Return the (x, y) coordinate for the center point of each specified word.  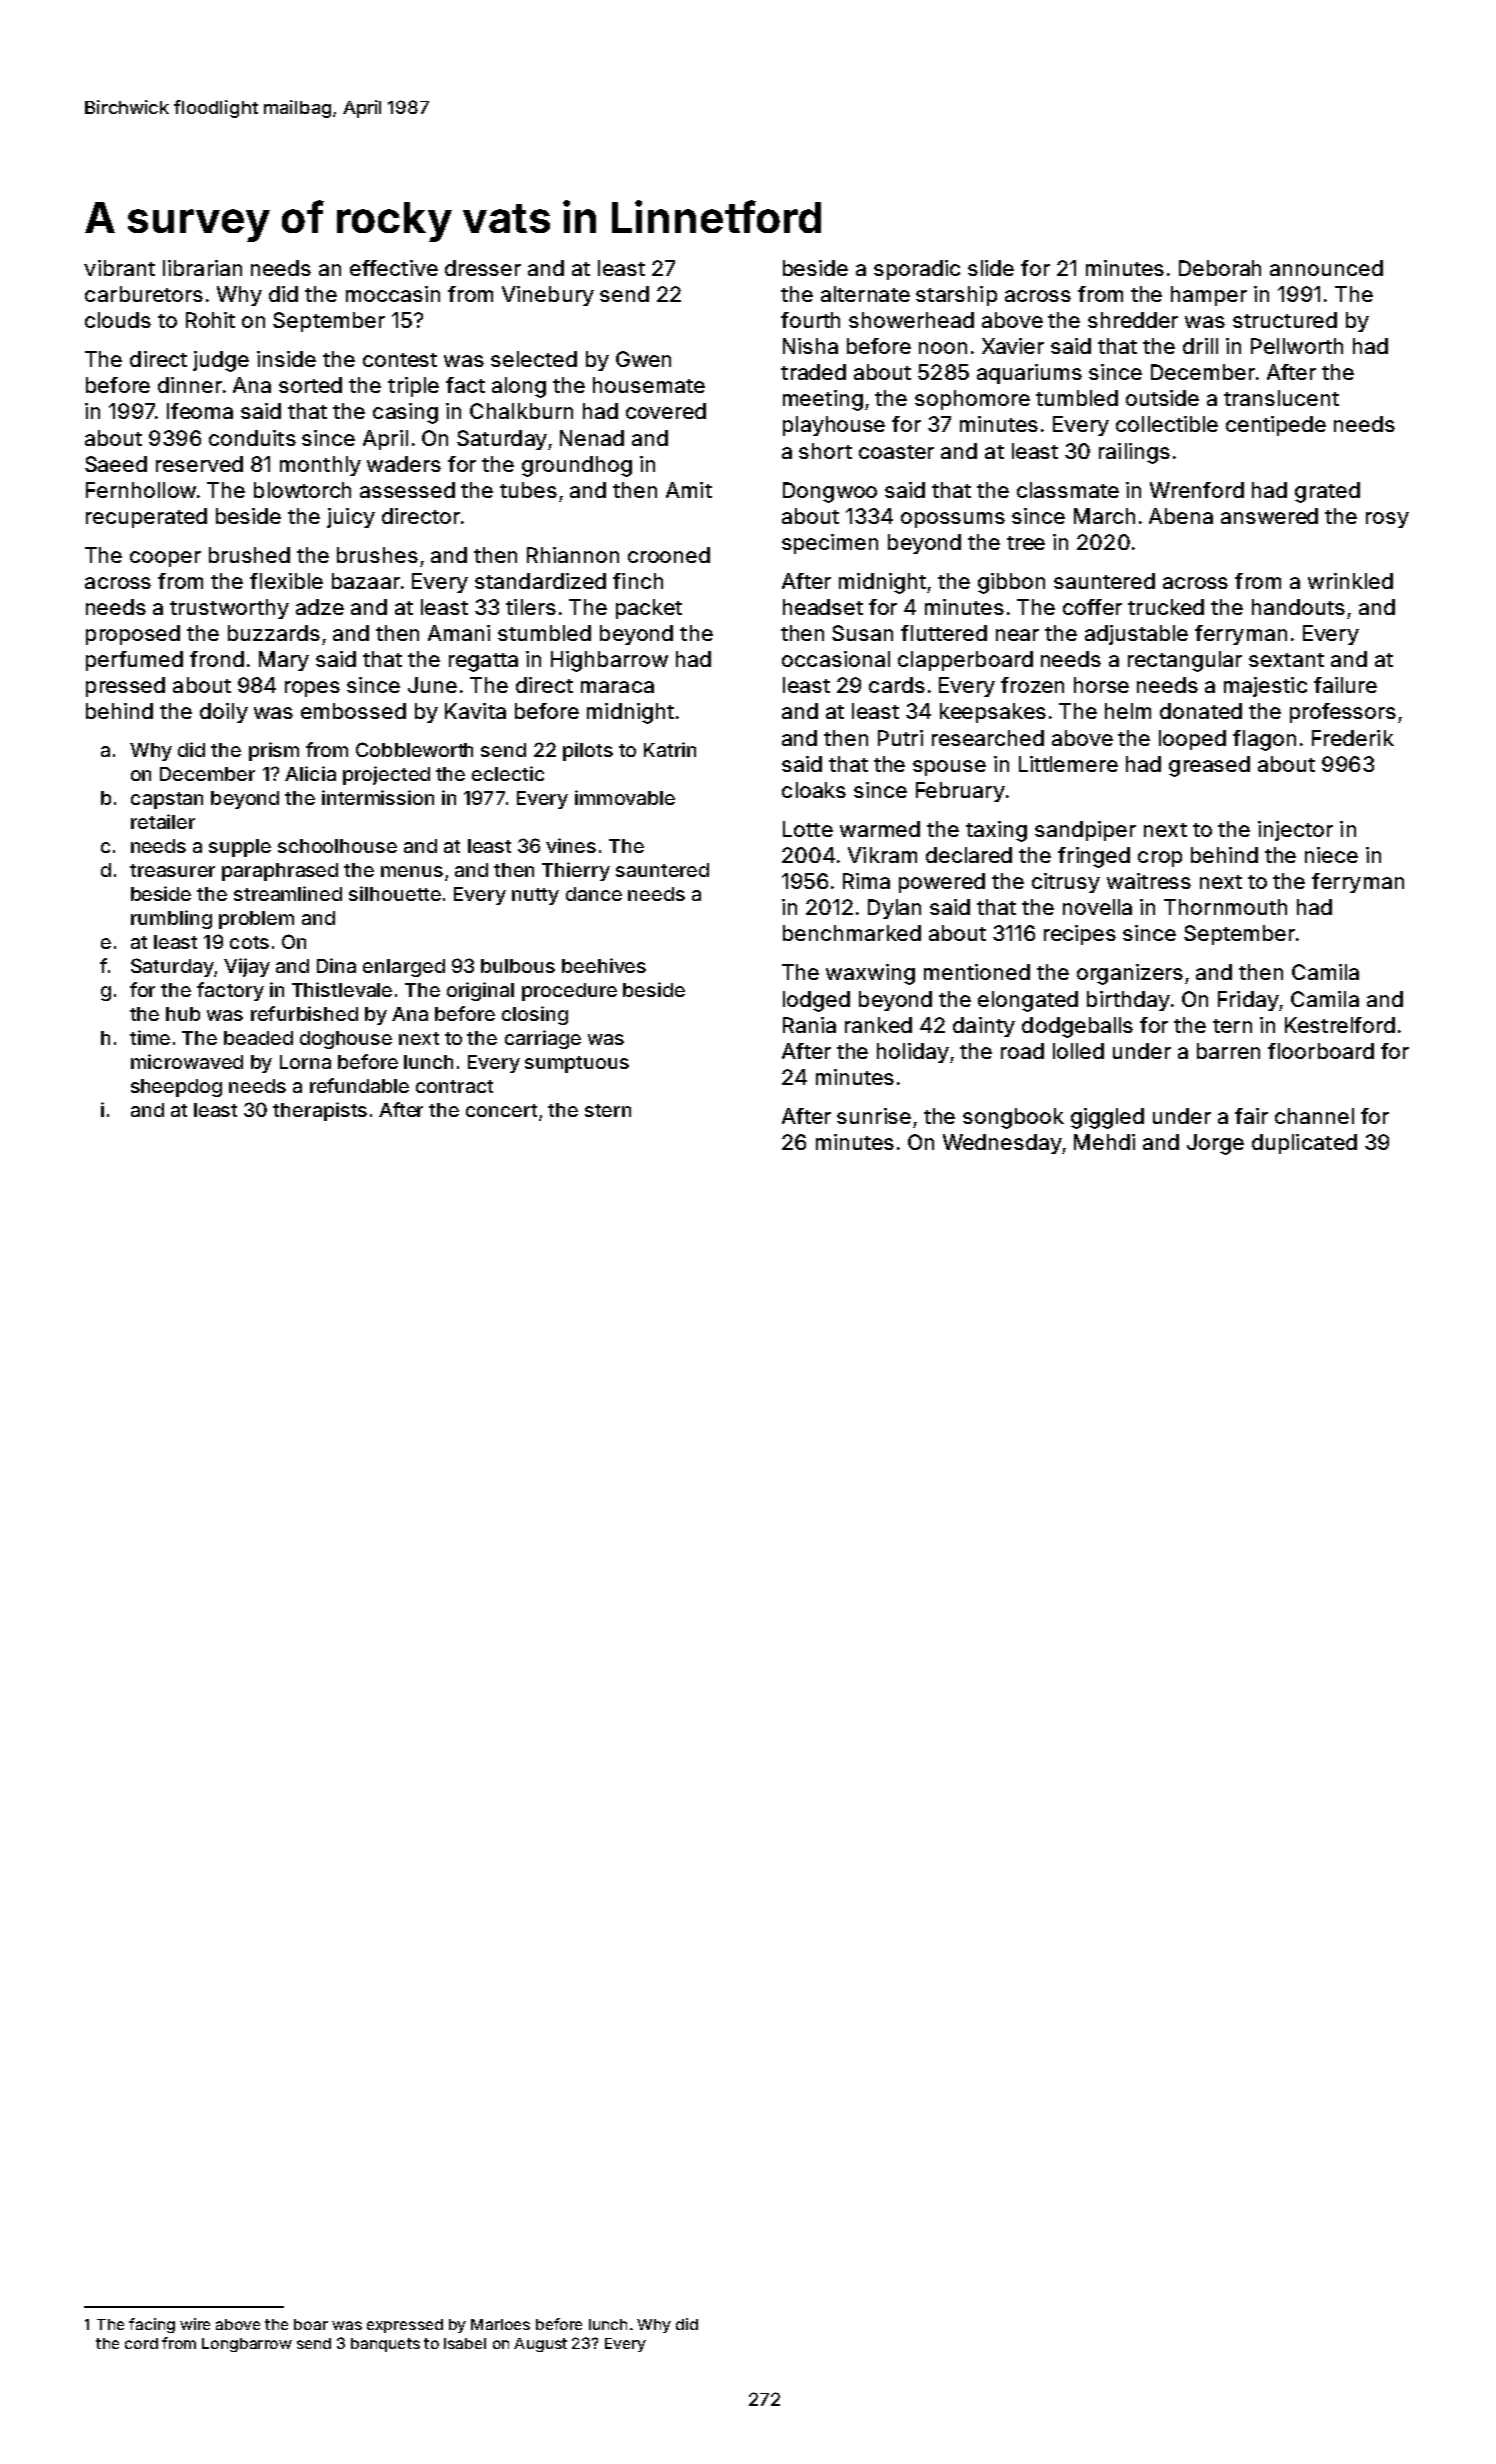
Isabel (465, 2343)
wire (195, 2324)
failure (1345, 685)
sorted (310, 385)
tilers (531, 607)
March (1104, 516)
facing (152, 2325)
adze (320, 607)
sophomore (972, 400)
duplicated (1304, 1144)
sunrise (874, 1116)
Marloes (500, 2324)
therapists (320, 1111)
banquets (385, 2345)
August (540, 2345)
